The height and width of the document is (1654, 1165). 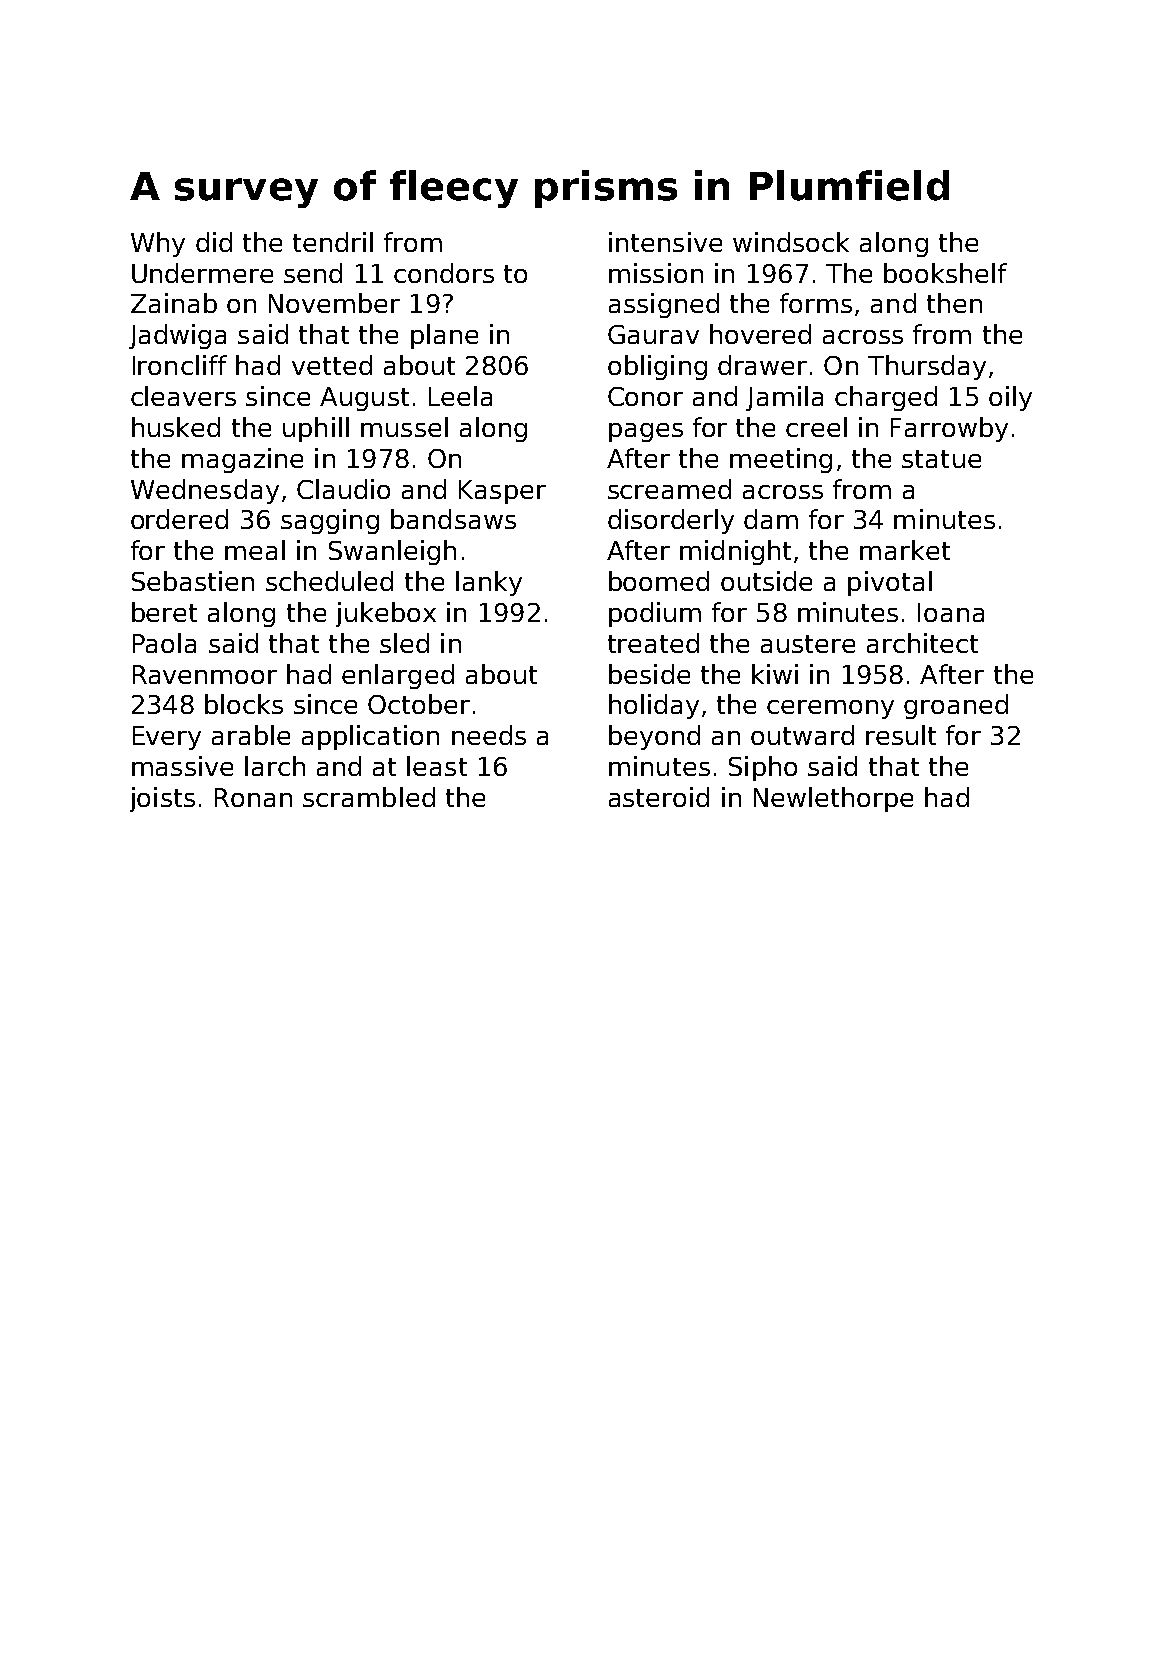 I want to click on drawer, so click(x=762, y=365).
